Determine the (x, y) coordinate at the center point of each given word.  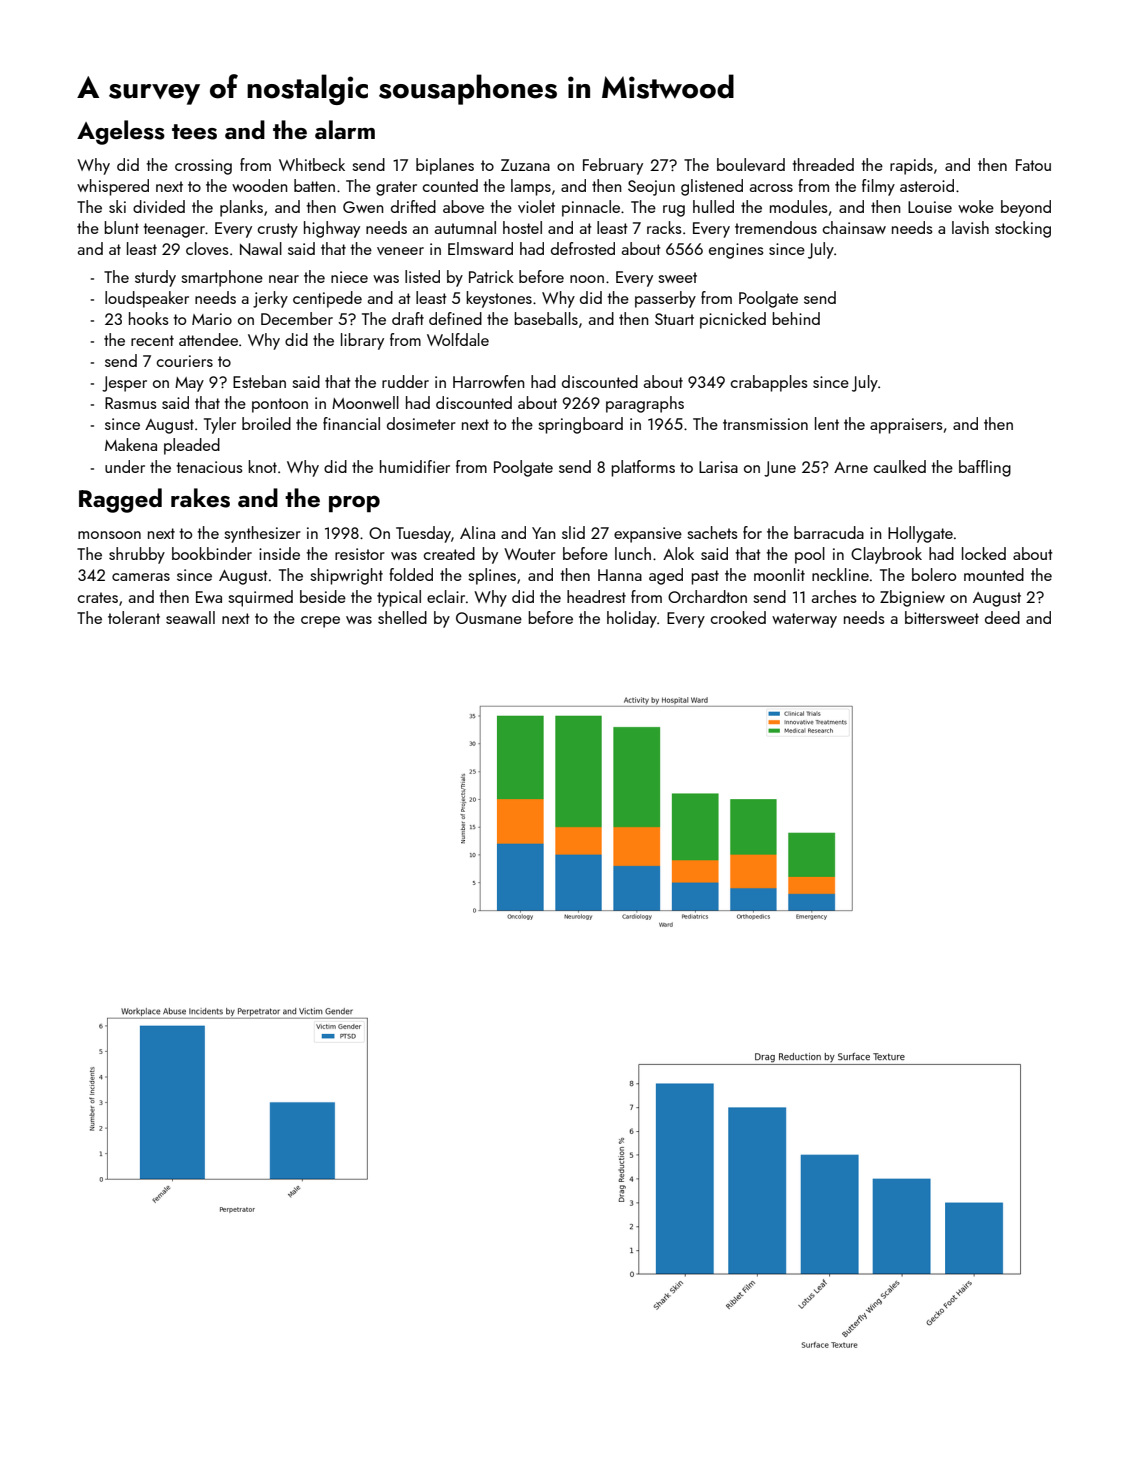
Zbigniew (912, 598)
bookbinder (212, 553)
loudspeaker (147, 299)
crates (98, 597)
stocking (1023, 229)
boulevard (751, 164)
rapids (911, 166)
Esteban (259, 381)
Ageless (121, 132)
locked (984, 553)
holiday (632, 619)
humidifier (415, 466)
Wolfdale (458, 339)
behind (796, 318)
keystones (499, 299)
